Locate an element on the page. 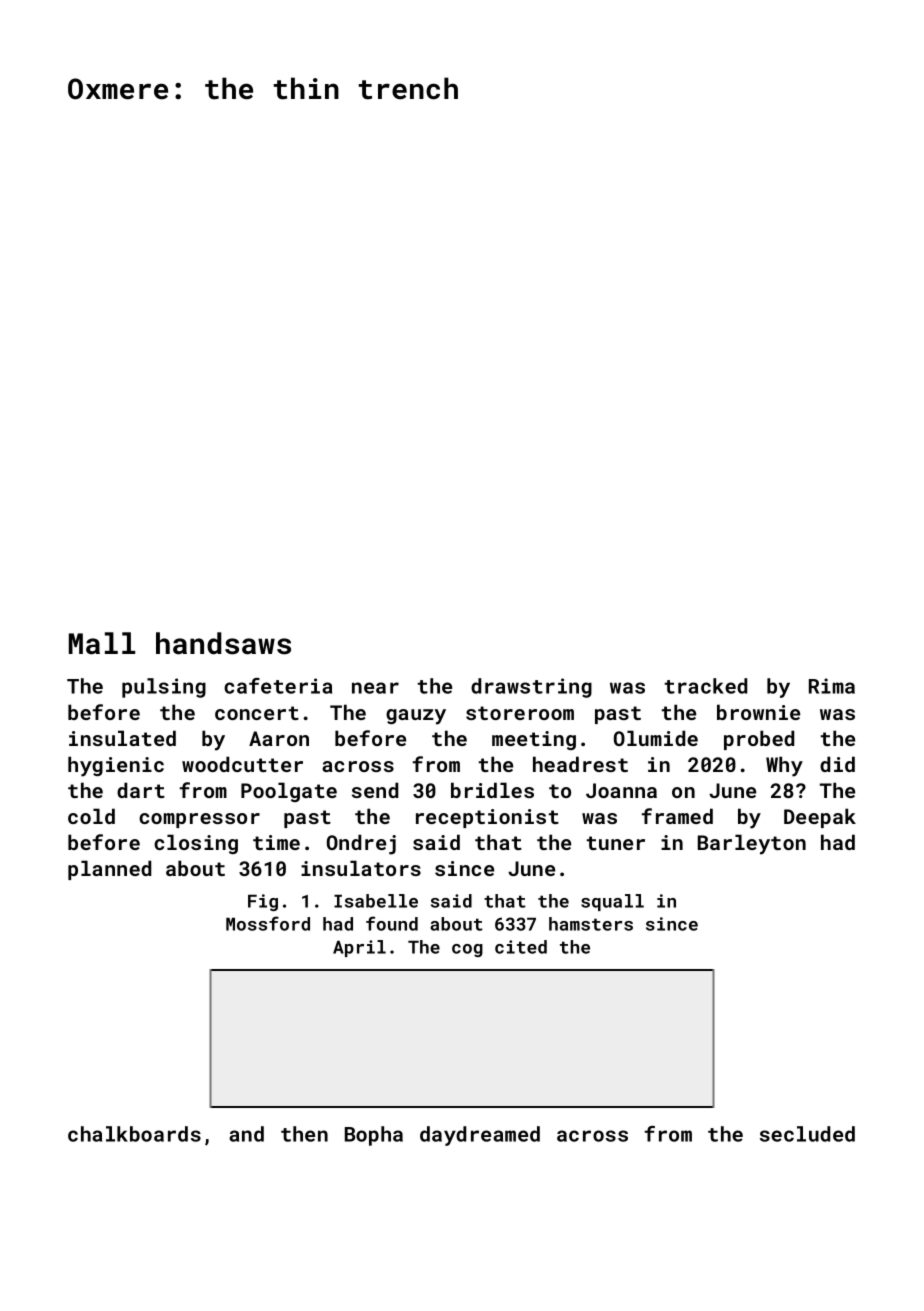  cog is located at coordinates (467, 950).
